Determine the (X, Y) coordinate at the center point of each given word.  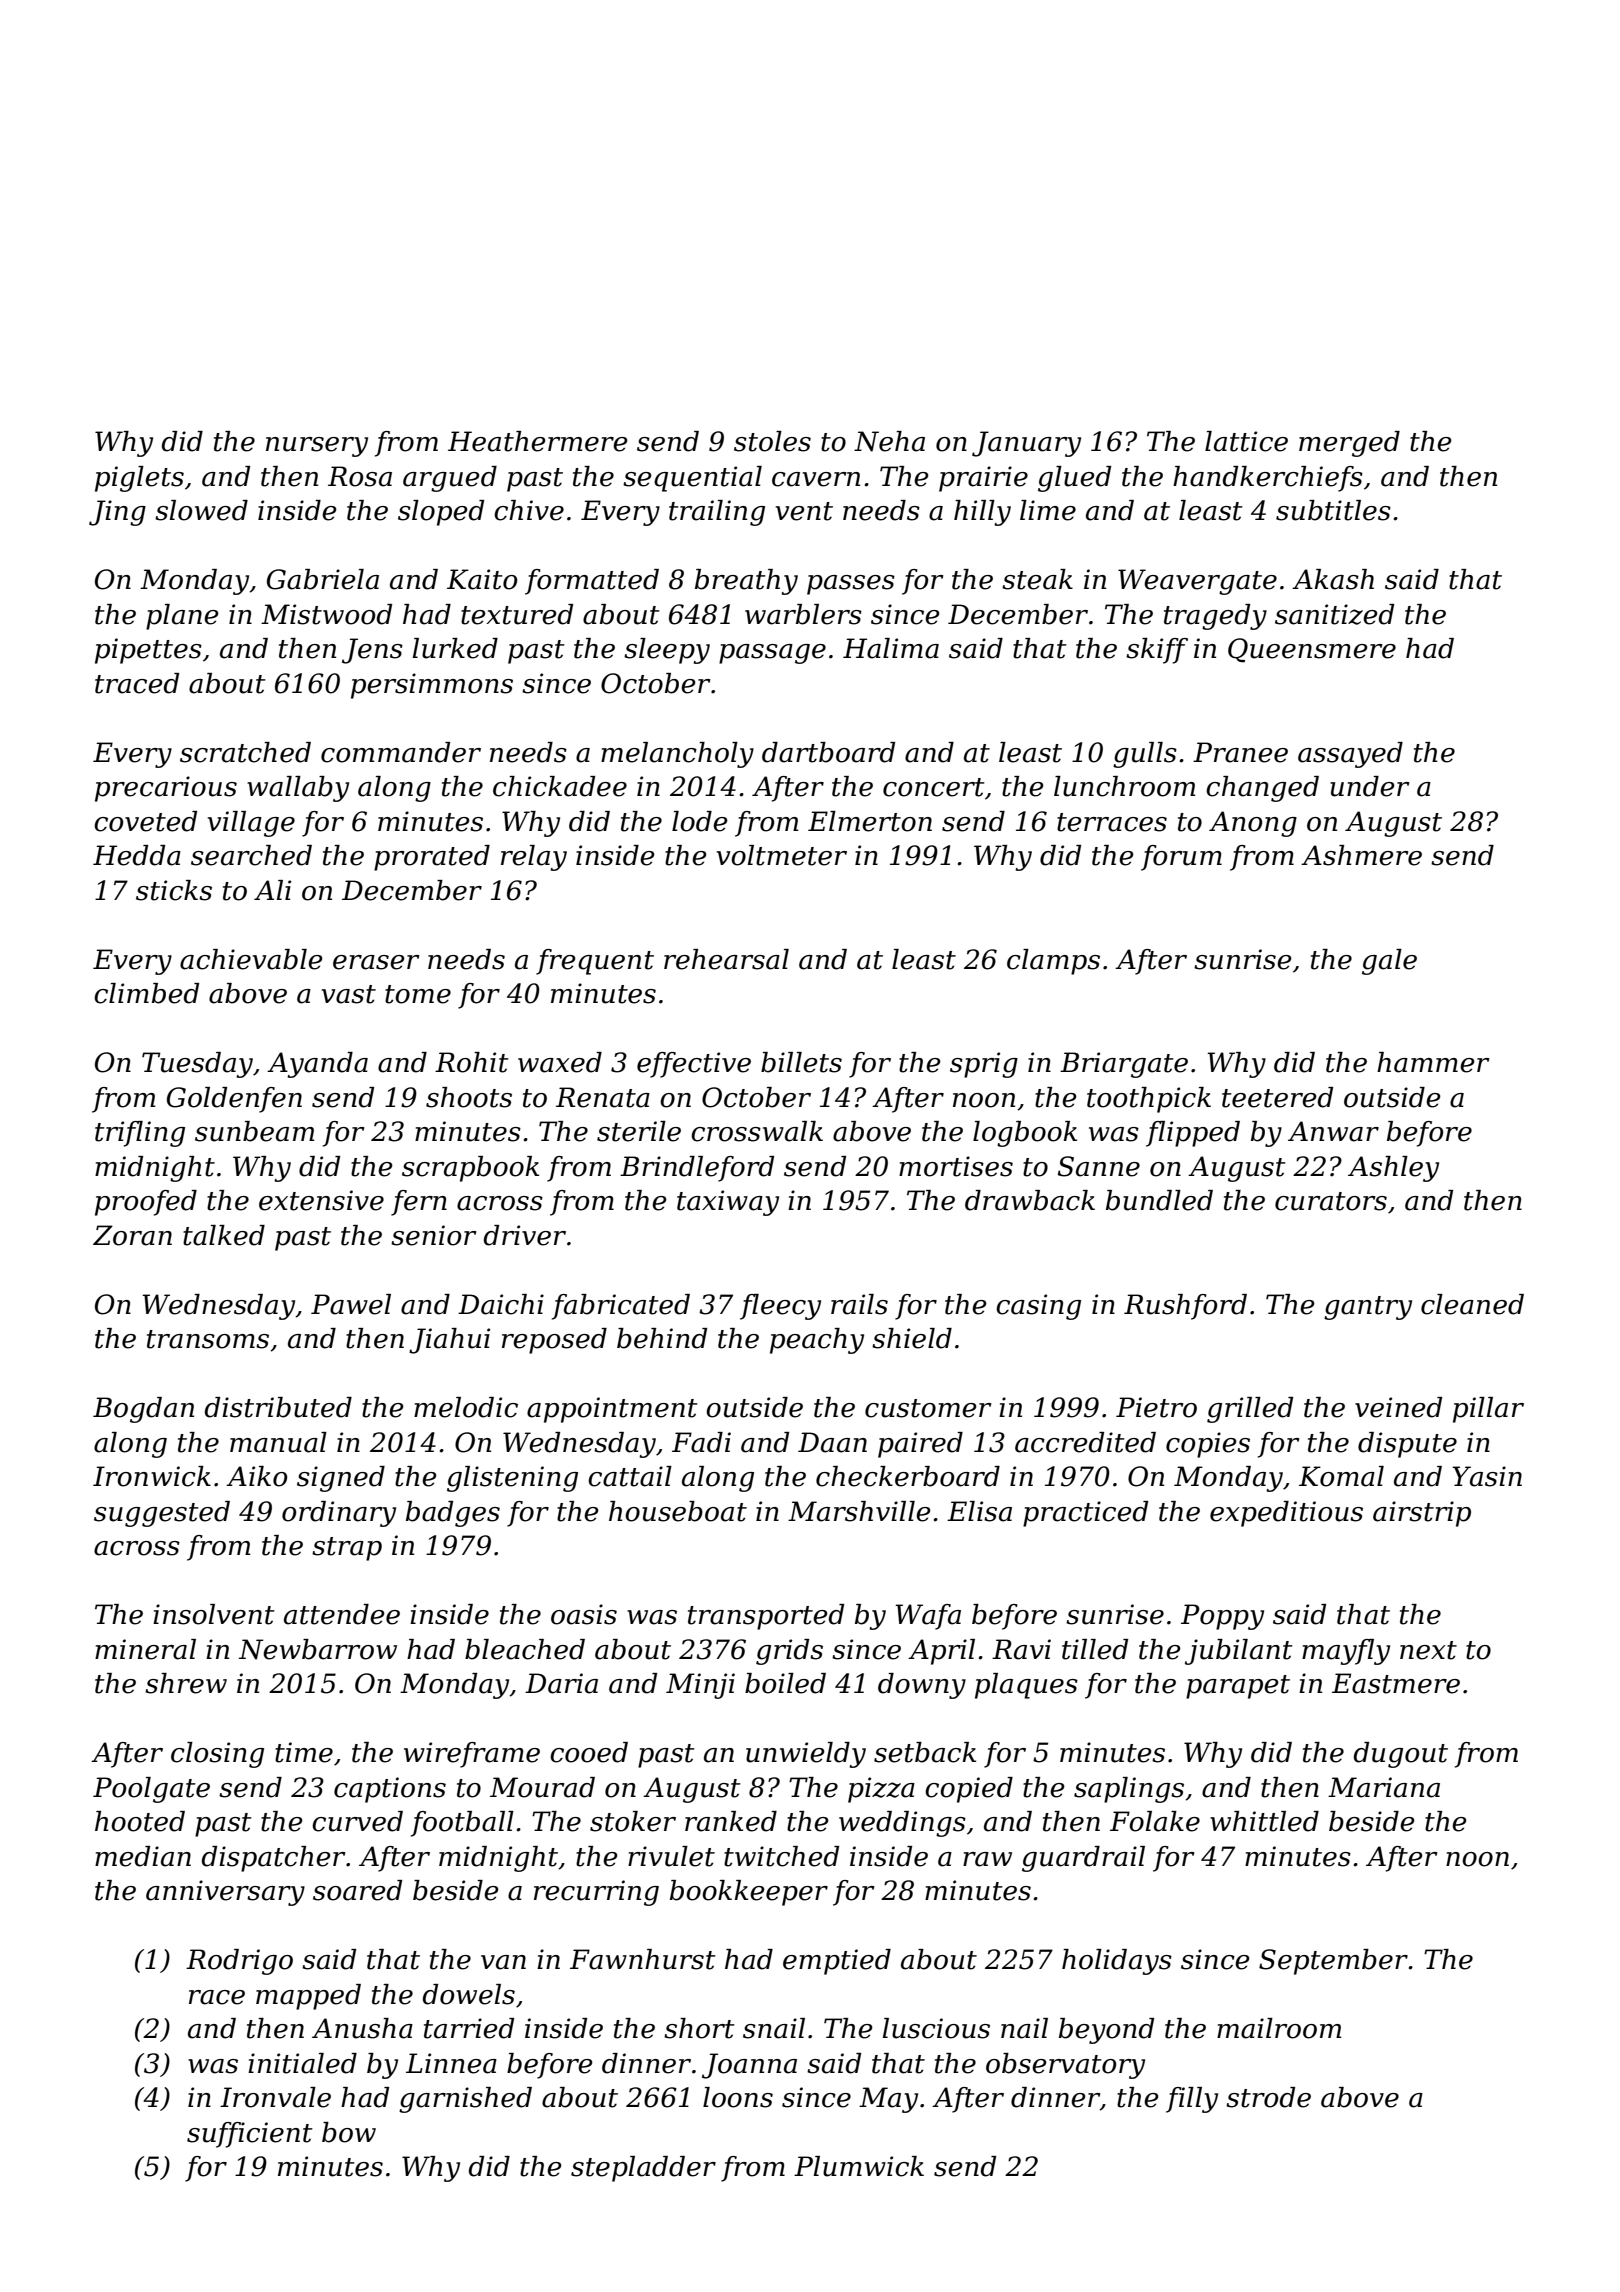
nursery (317, 447)
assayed (1350, 755)
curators (1331, 1201)
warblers (803, 614)
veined (1398, 1407)
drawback (1030, 1200)
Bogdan (143, 1410)
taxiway (728, 1203)
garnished (465, 2100)
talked (224, 1235)
